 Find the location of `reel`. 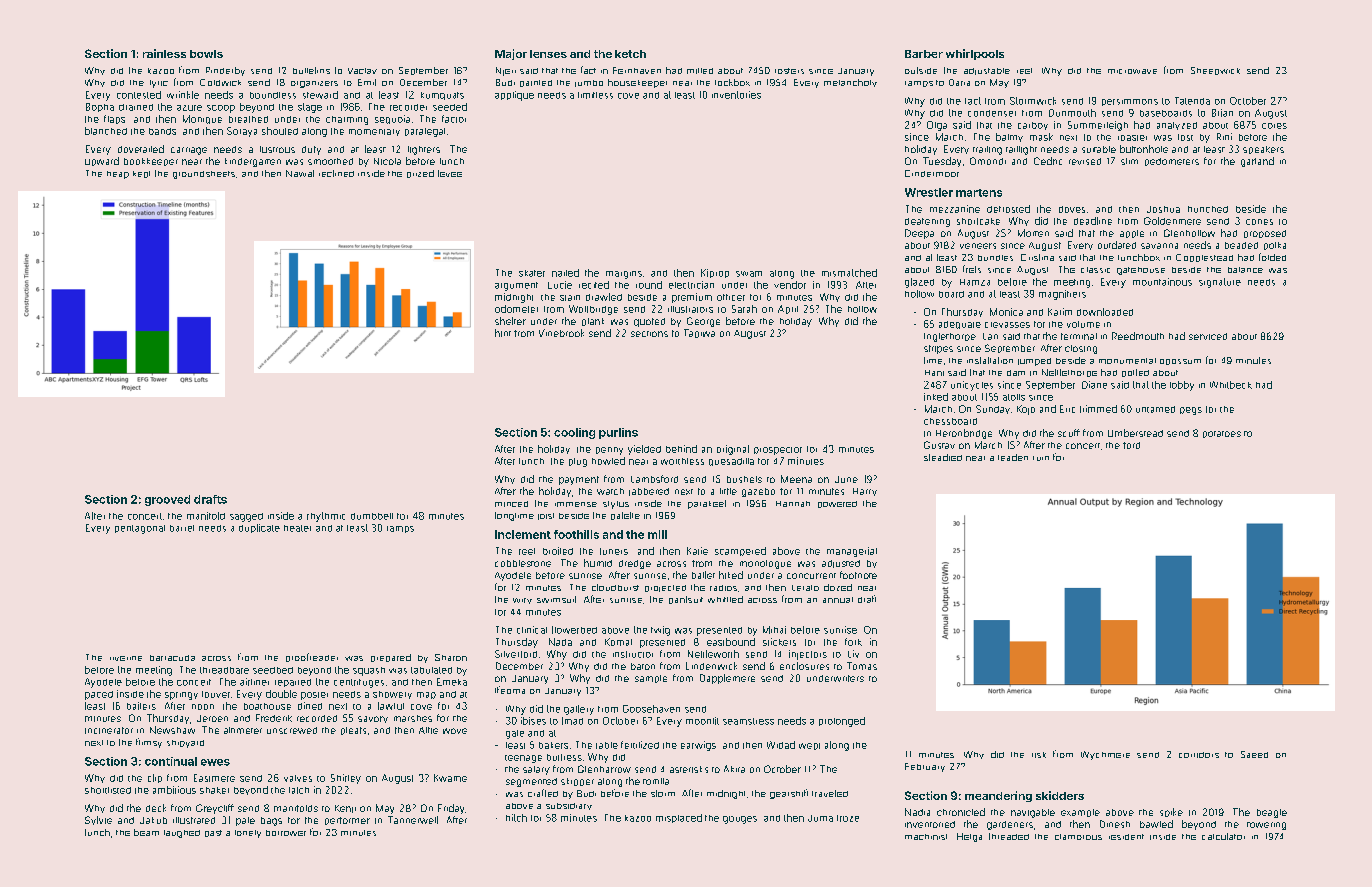

reel is located at coordinates (1024, 71).
